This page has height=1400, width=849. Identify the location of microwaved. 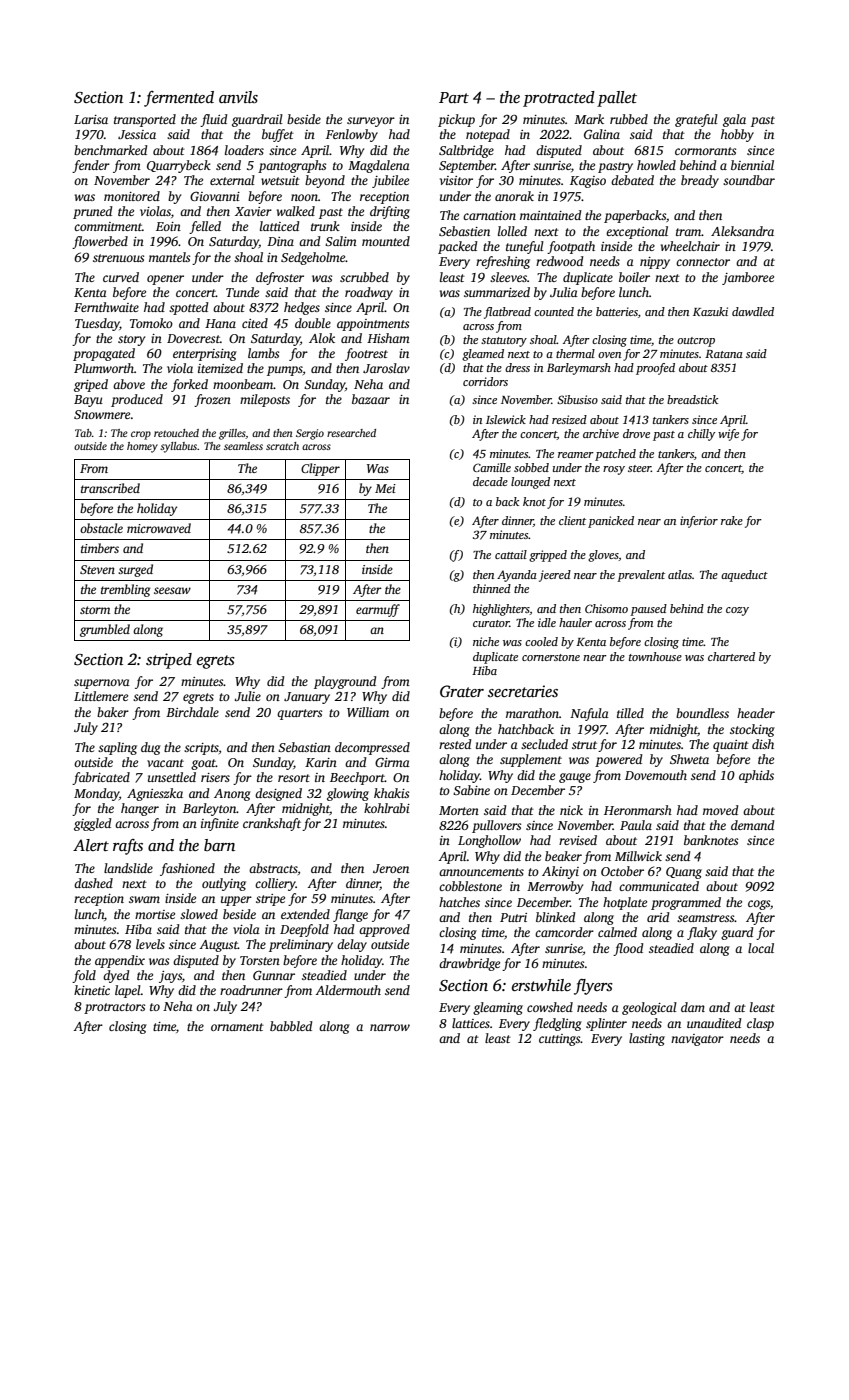
(159, 528).
